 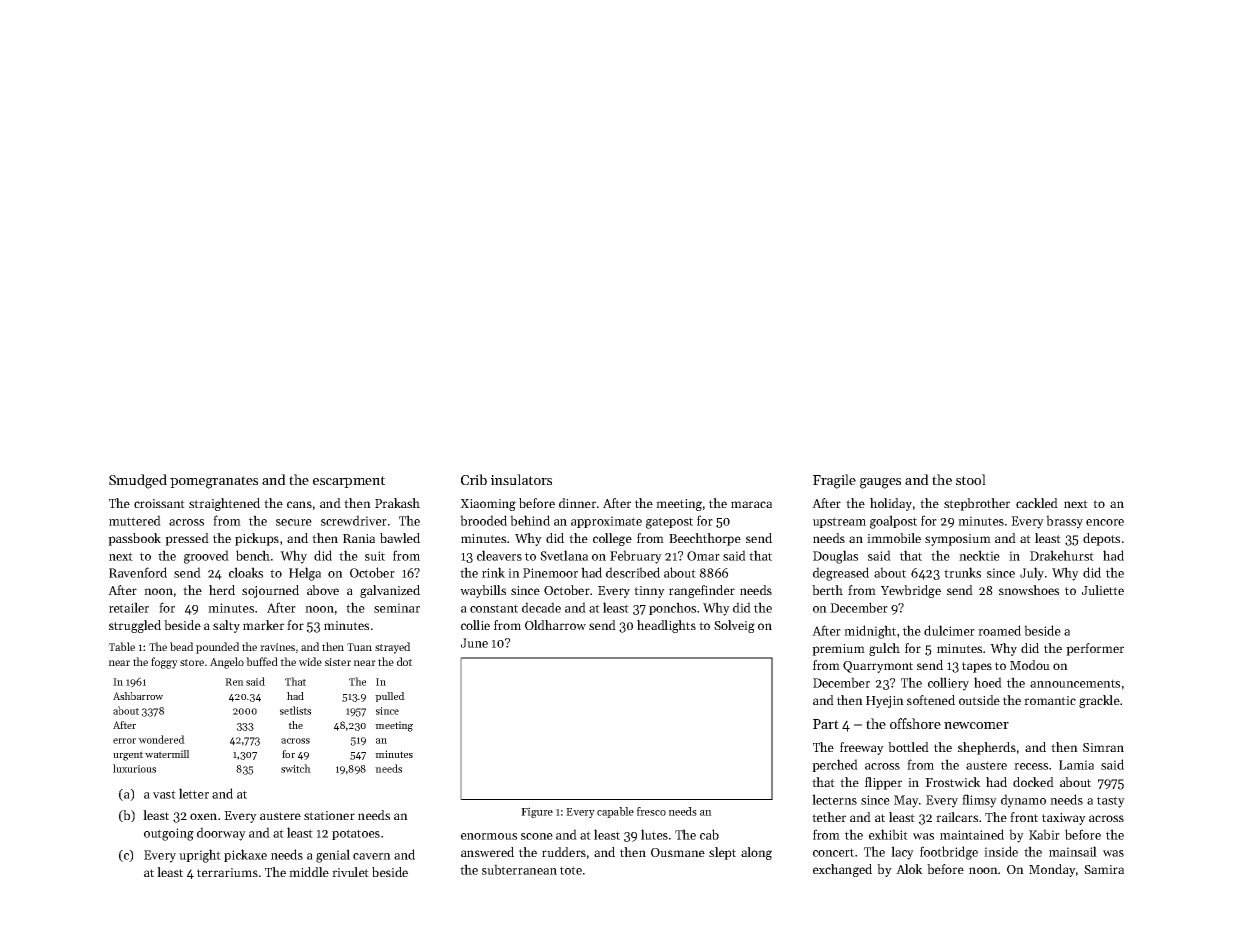 What do you see at coordinates (826, 724) in the document?
I see `Part` at bounding box center [826, 724].
